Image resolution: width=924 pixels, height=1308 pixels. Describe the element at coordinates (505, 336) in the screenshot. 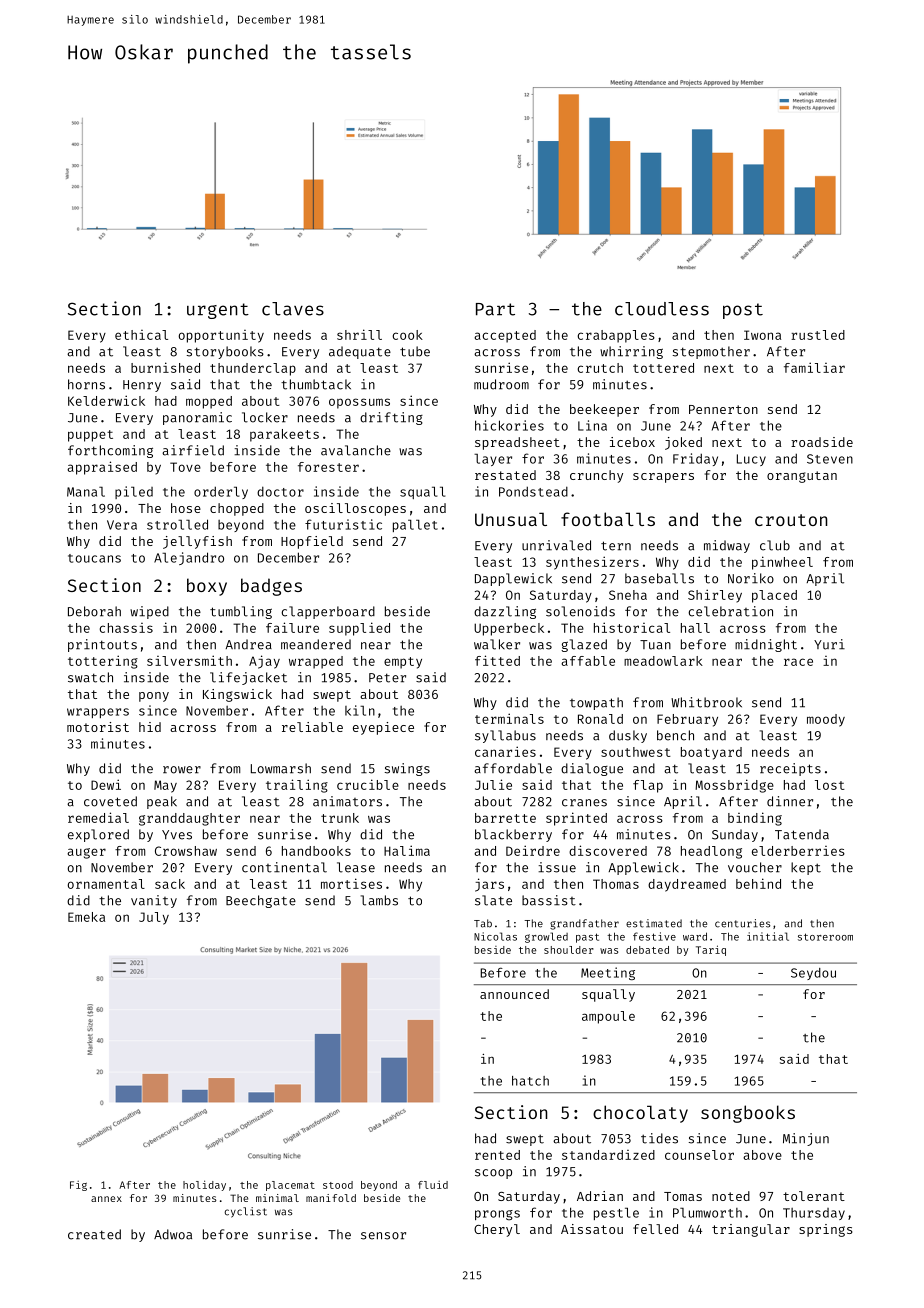

I see `accepted` at that location.
